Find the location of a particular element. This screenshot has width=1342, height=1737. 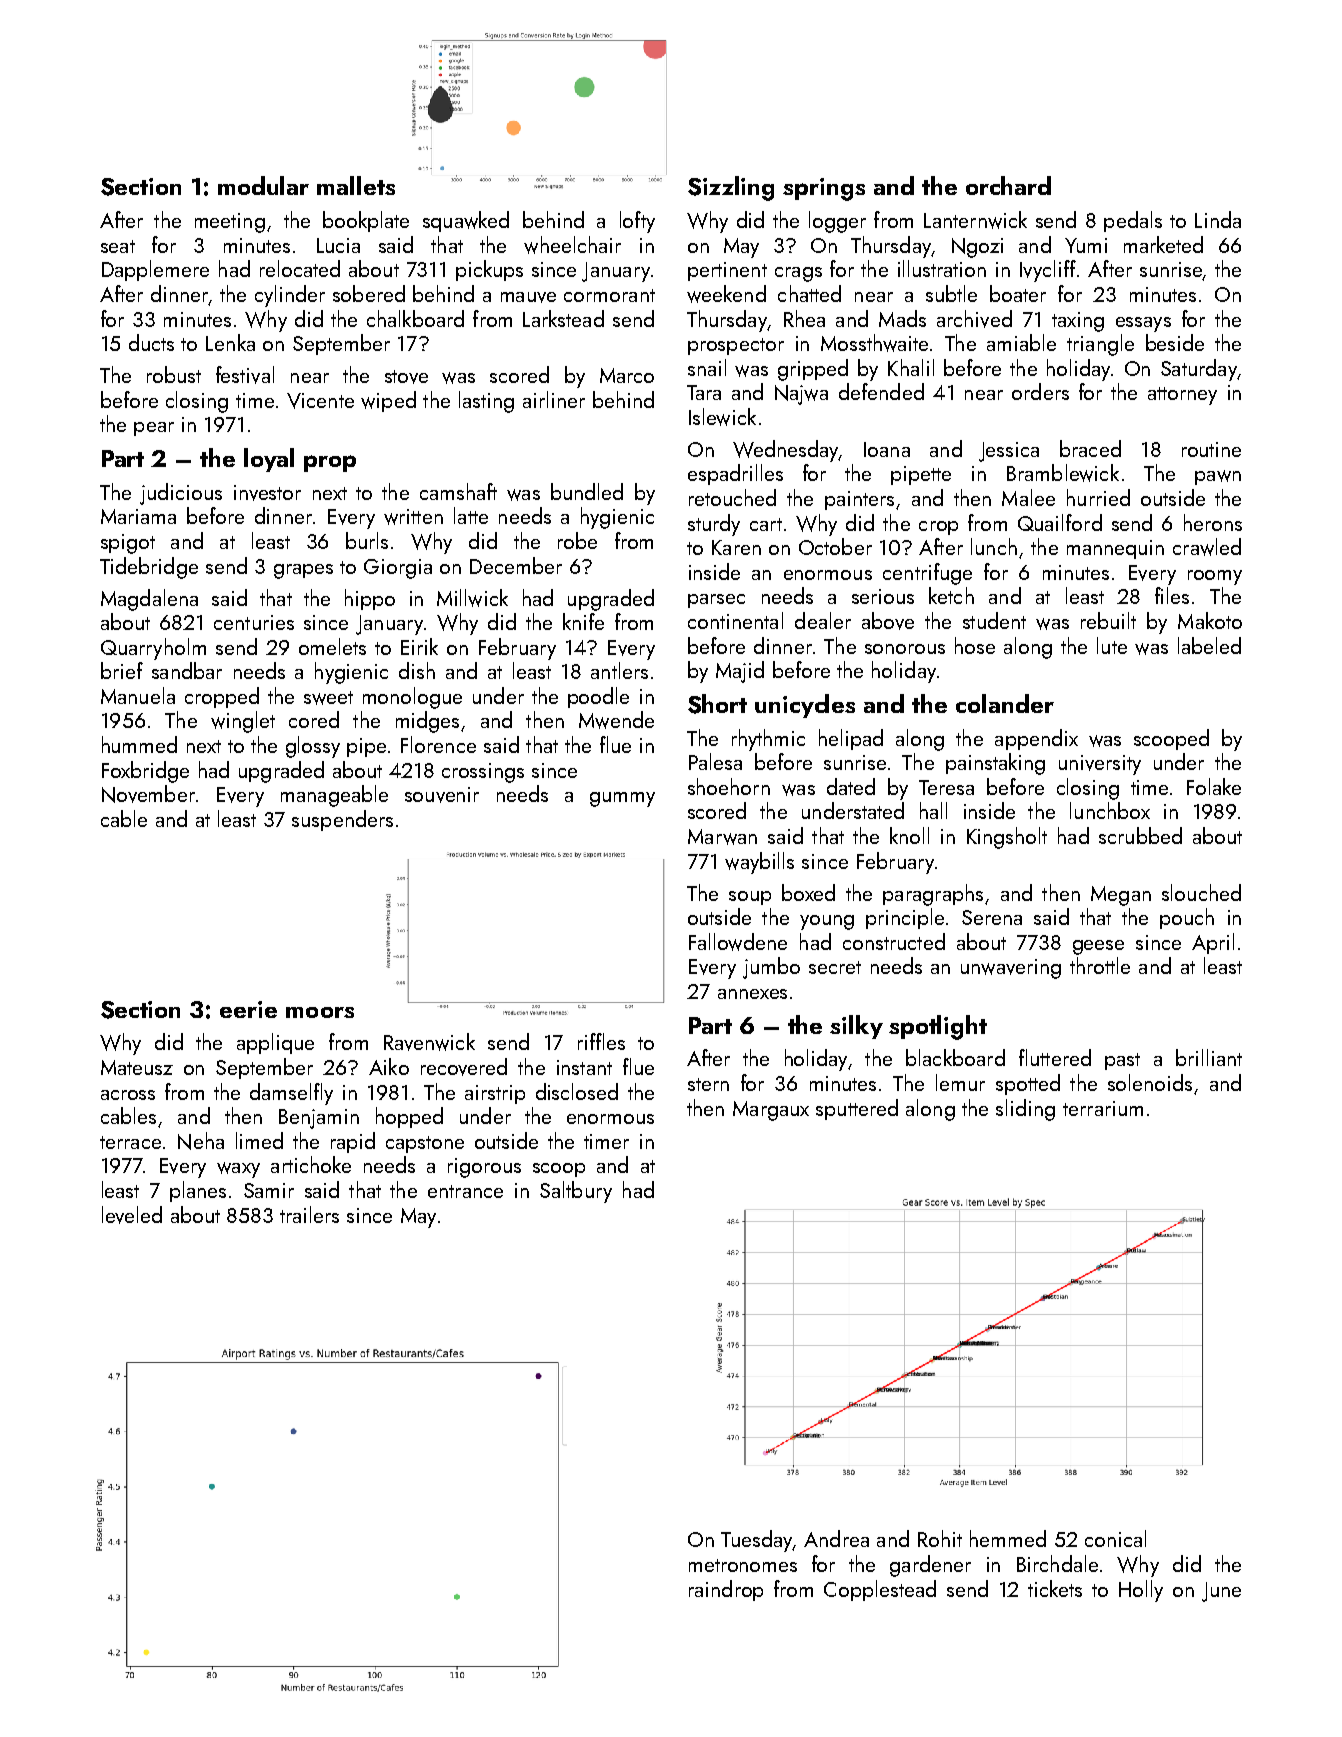

Foxbridge is located at coordinates (145, 772).
